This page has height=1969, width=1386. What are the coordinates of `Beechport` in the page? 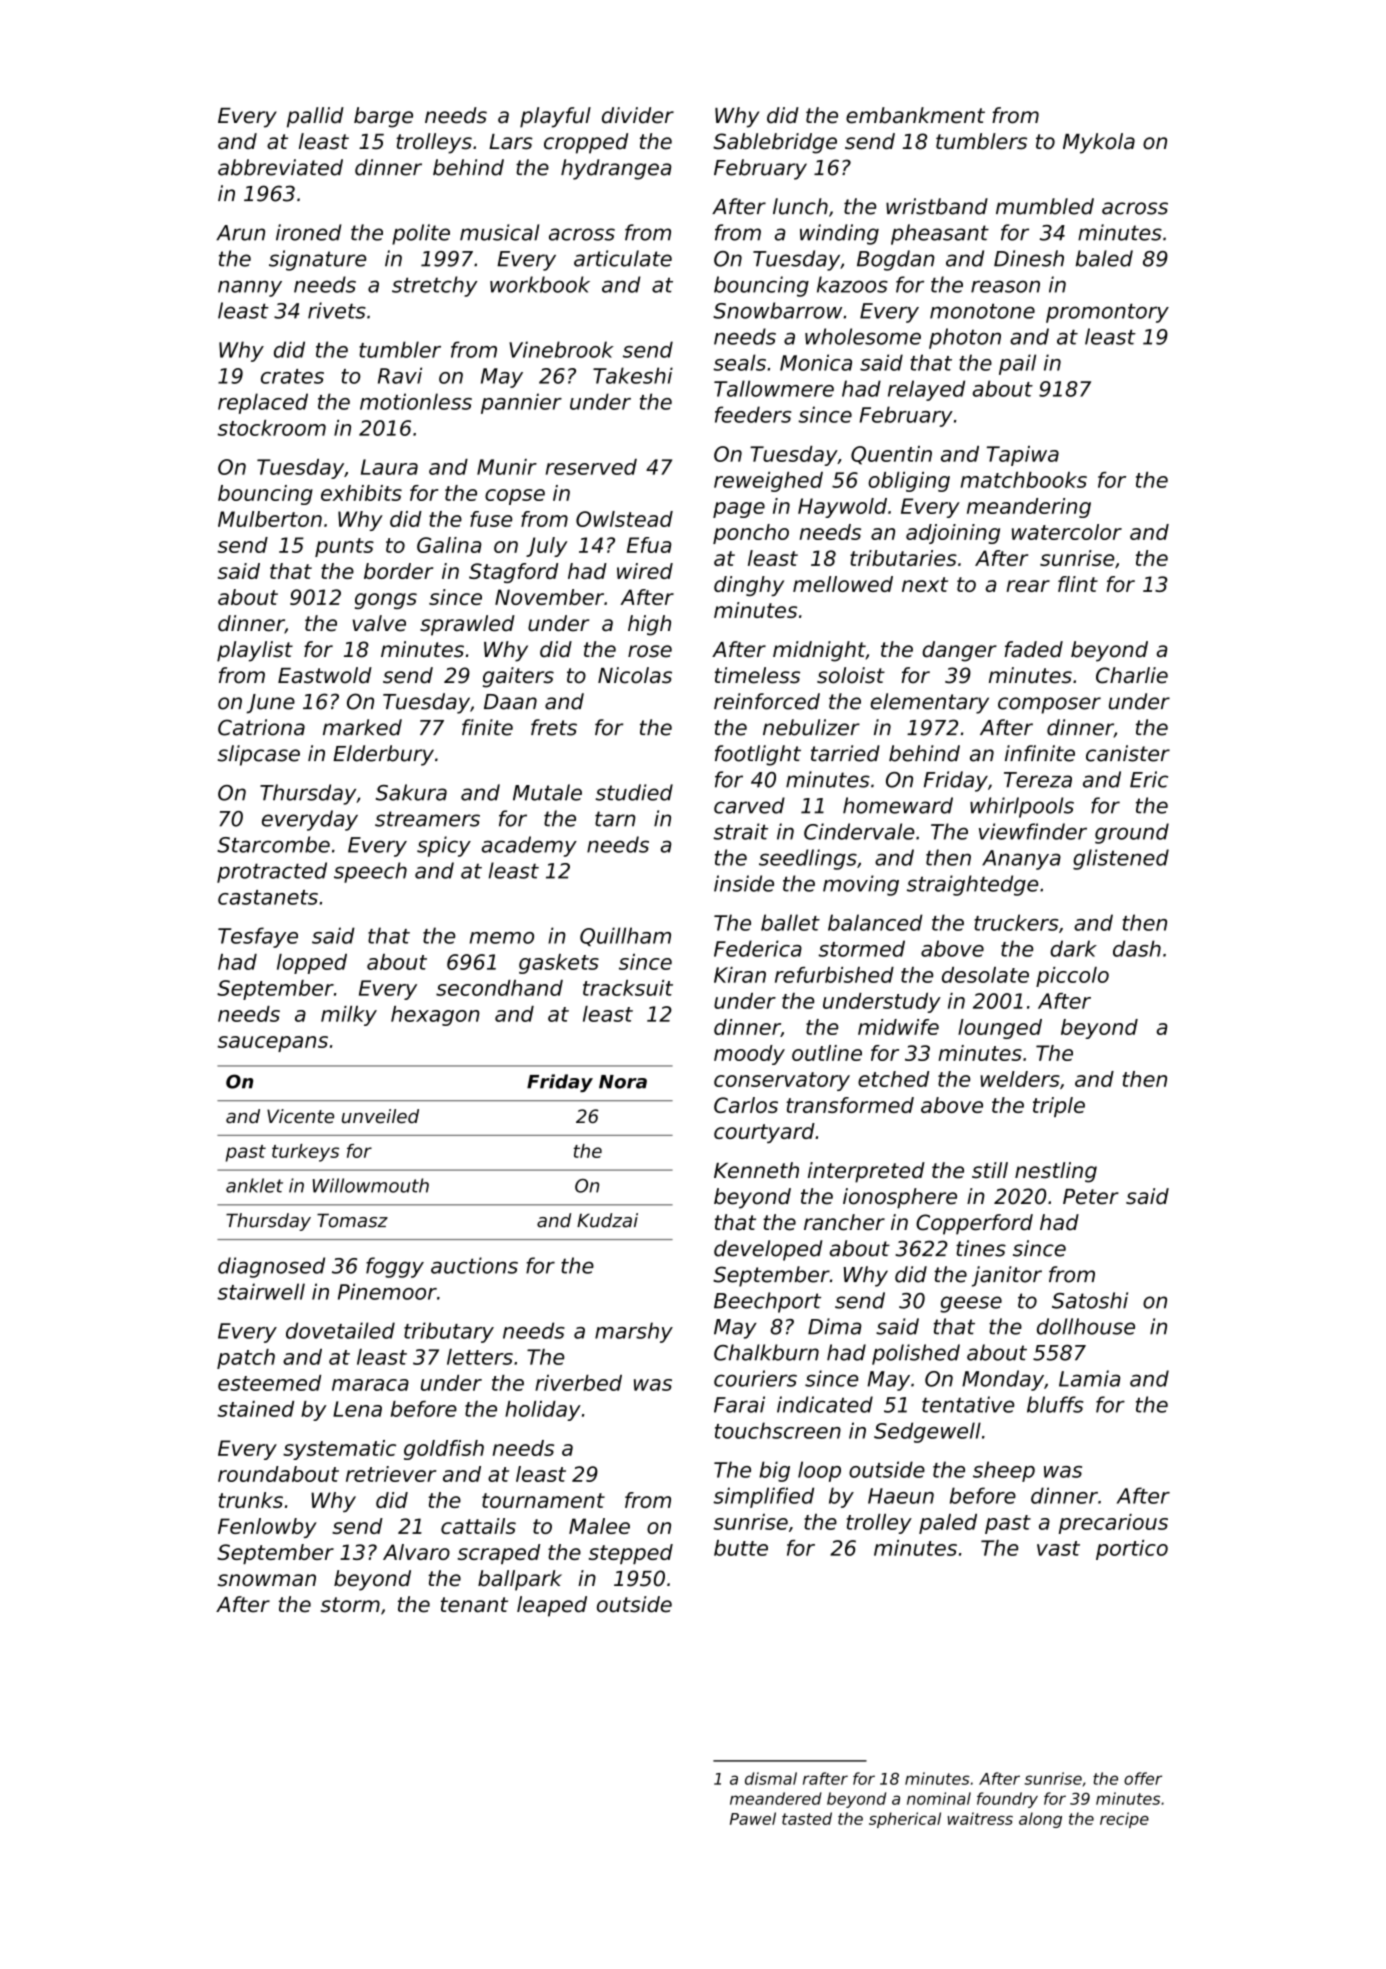 It's located at (767, 1302).
